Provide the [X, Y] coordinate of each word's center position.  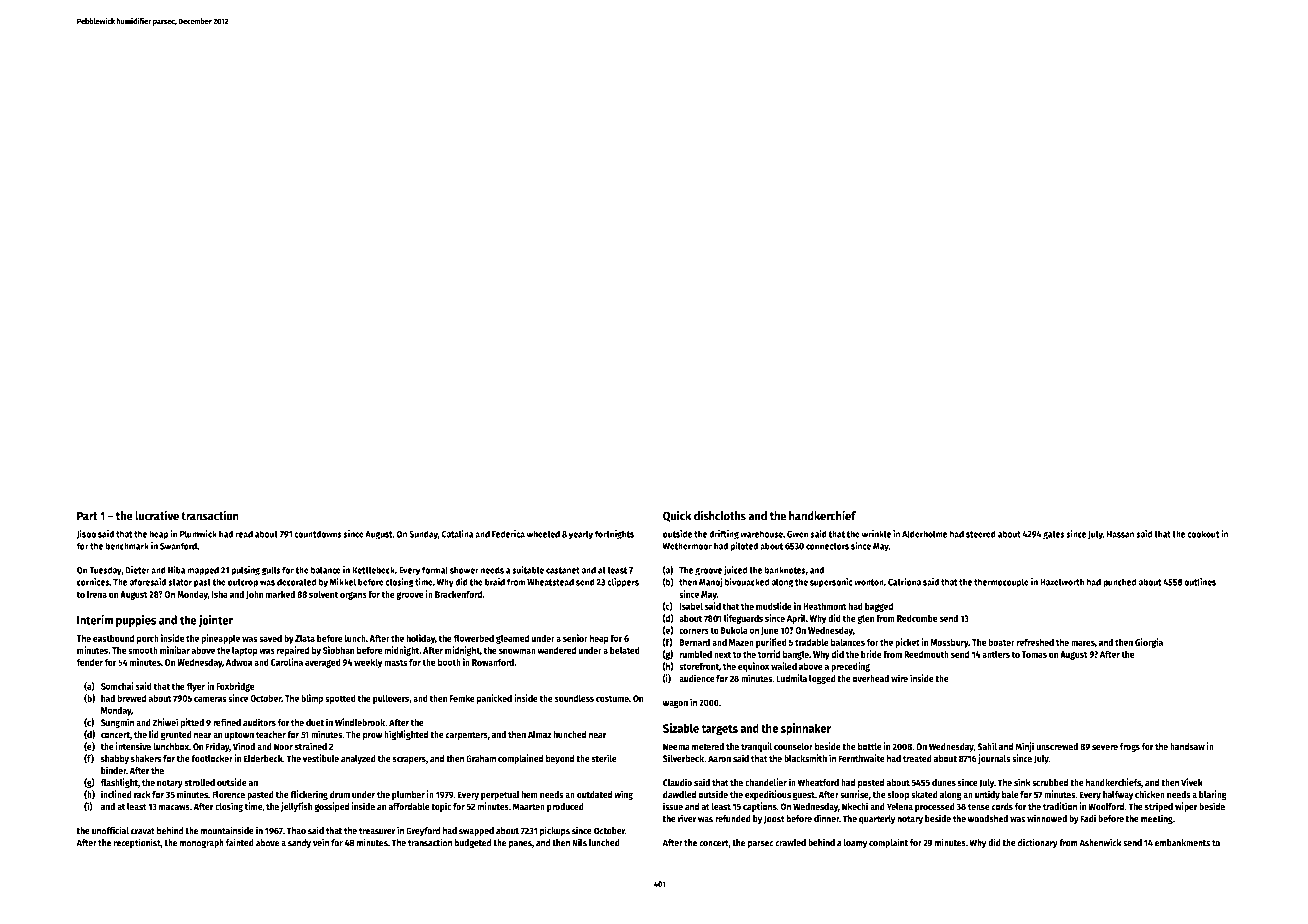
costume [612, 698]
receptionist [137, 843]
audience [697, 678]
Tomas [1034, 654]
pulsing [245, 571]
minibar [175, 650]
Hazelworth [1062, 582]
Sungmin [117, 723]
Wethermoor [687, 546]
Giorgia [1149, 643]
